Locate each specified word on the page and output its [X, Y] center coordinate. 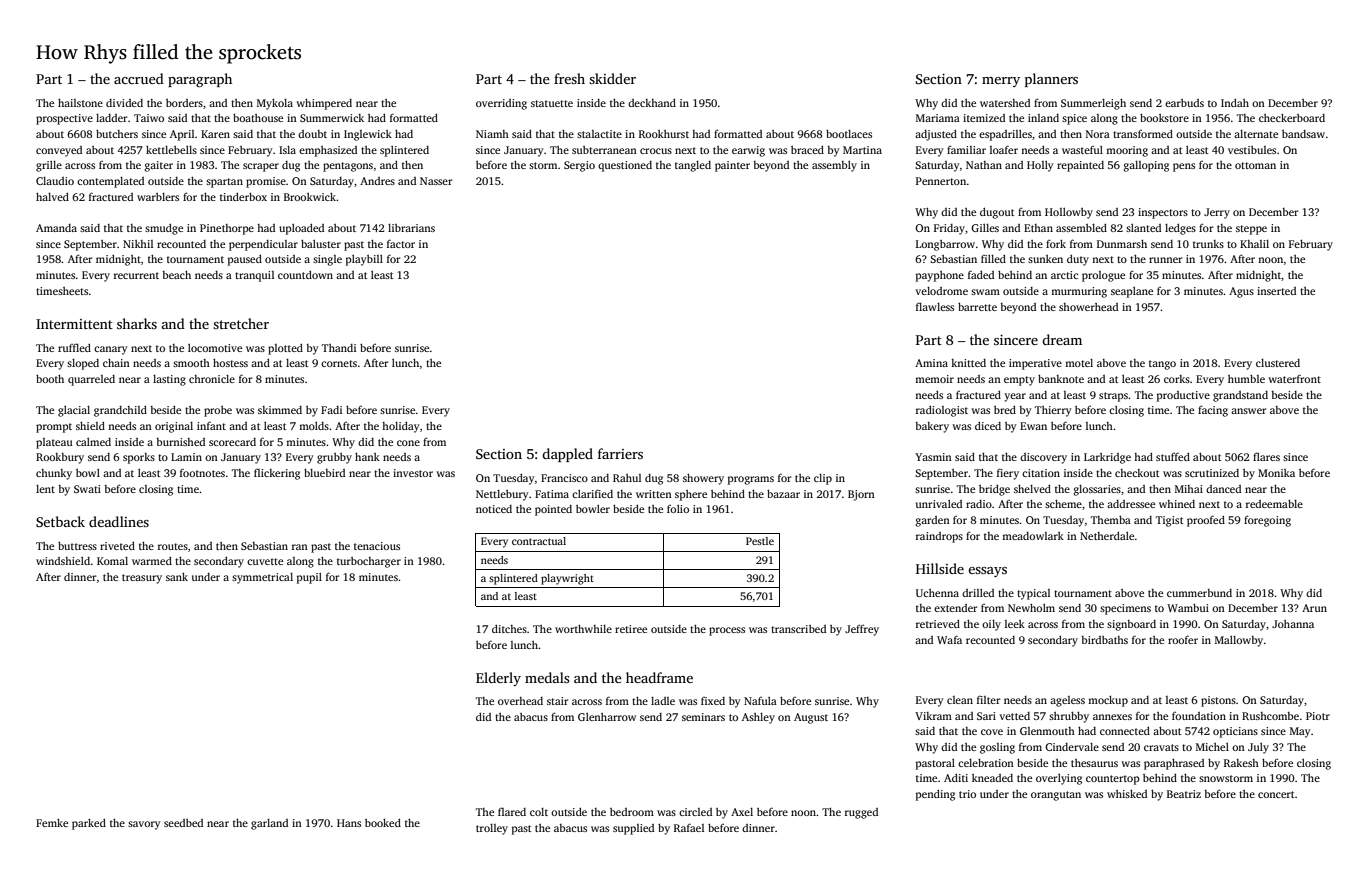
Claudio [55, 181]
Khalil [1254, 244]
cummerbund [1199, 593]
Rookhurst [664, 134]
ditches [509, 629]
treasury [142, 579]
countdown [305, 275]
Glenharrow [607, 717]
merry [1001, 82]
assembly [834, 166]
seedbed [183, 823]
